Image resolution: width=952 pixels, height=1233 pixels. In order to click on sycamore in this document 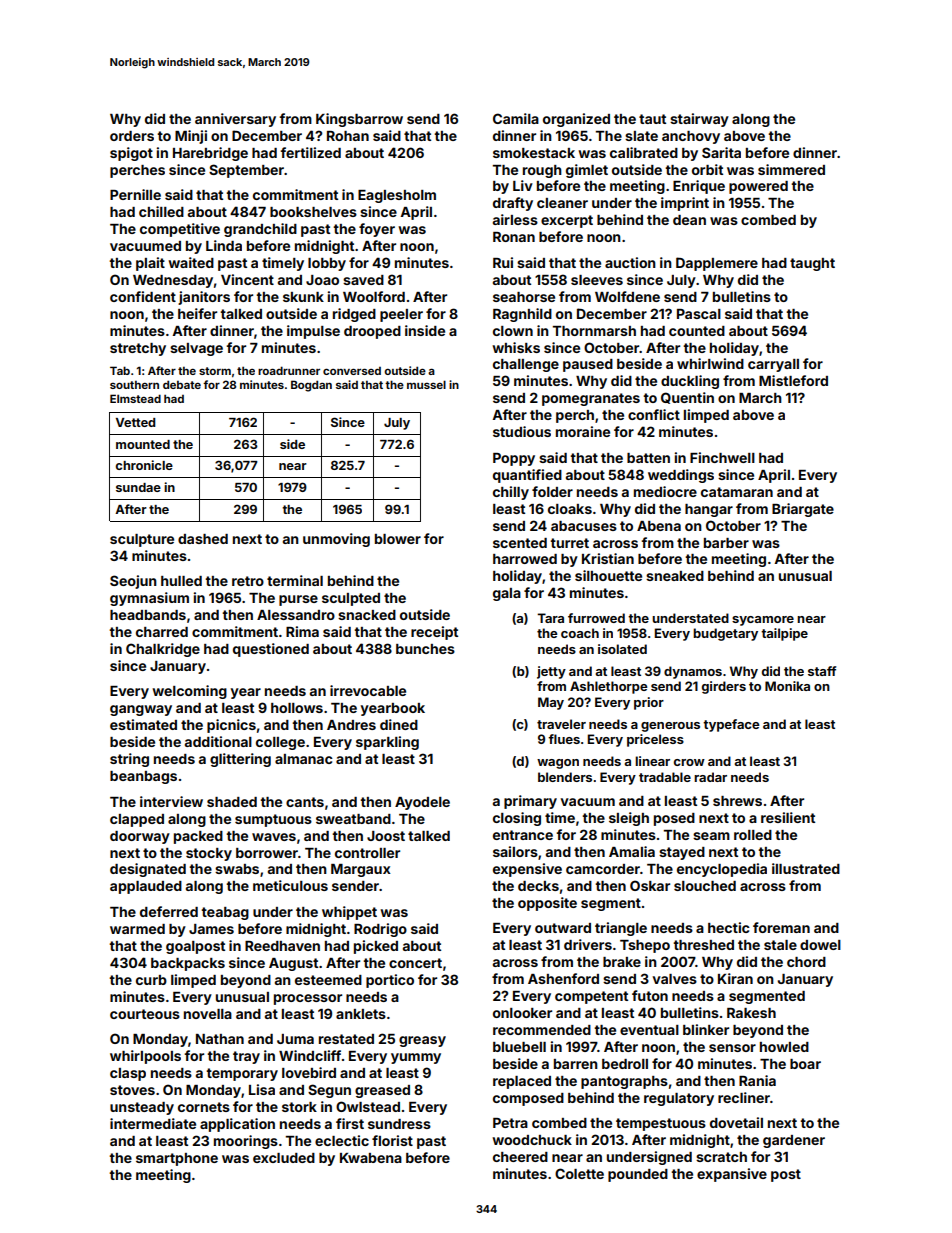, I will do `click(763, 621)`.
